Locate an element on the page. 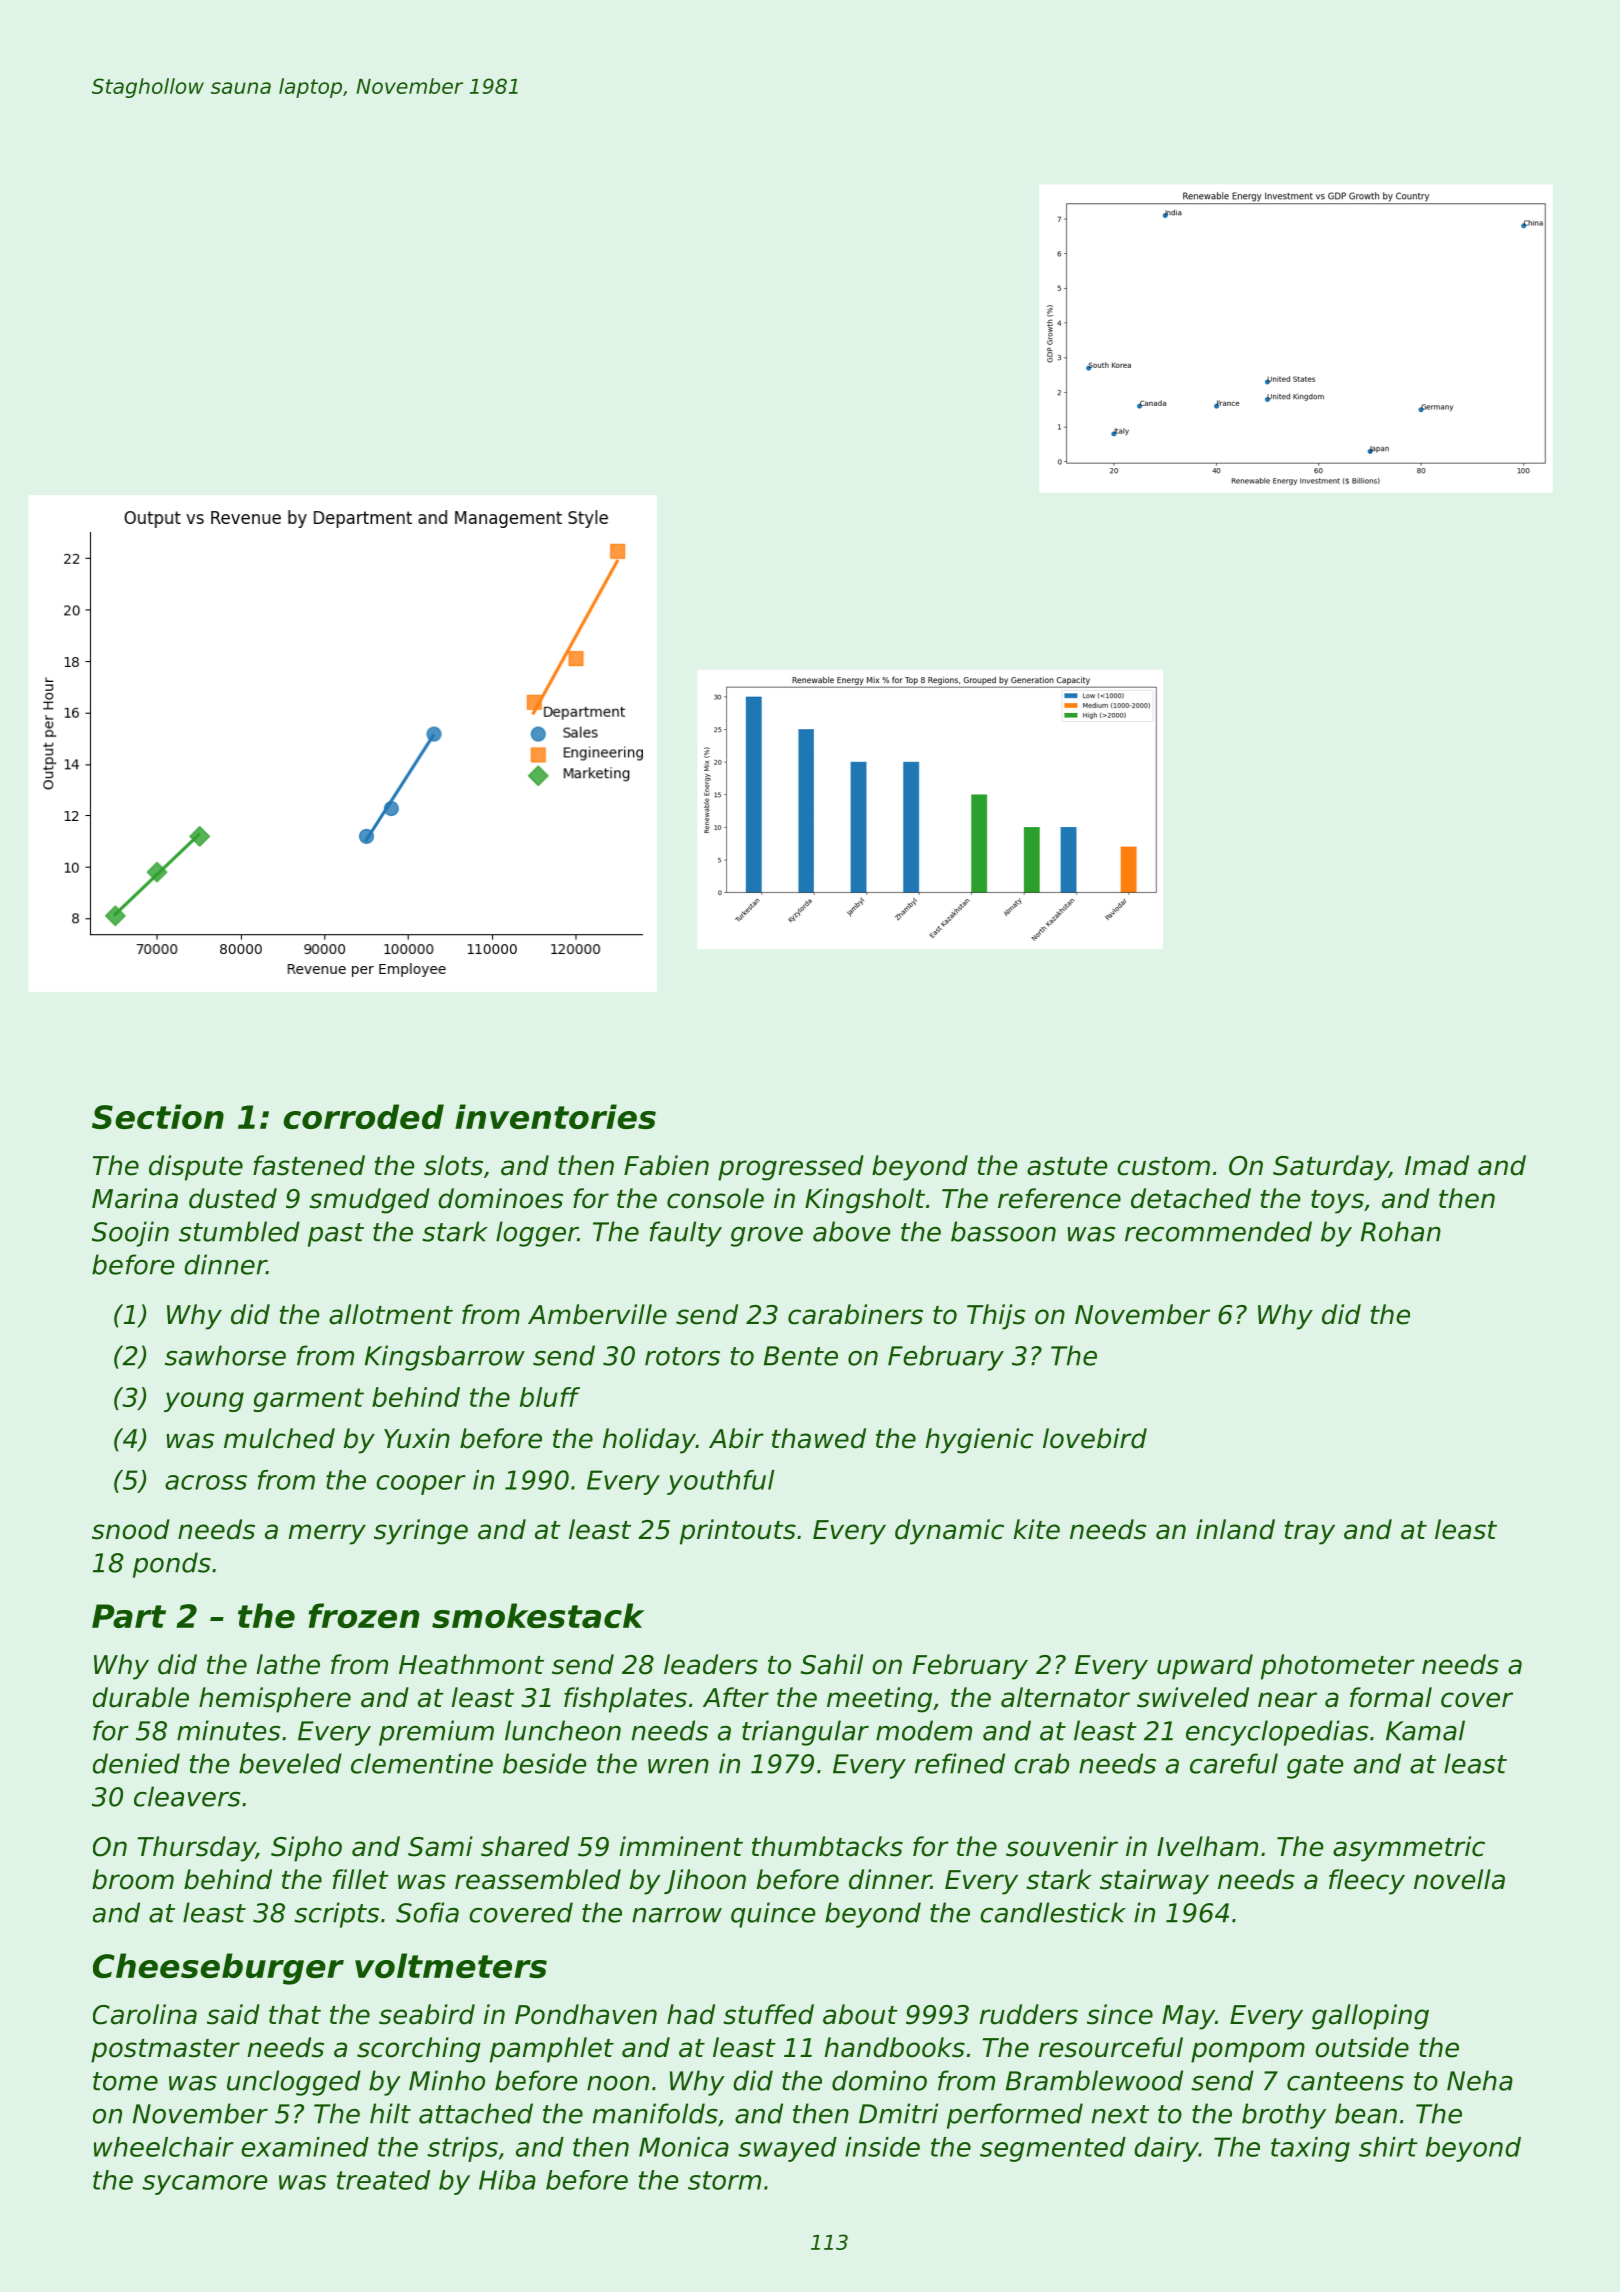 The width and height of the document is (1620, 2292). narrow is located at coordinates (677, 1915).
